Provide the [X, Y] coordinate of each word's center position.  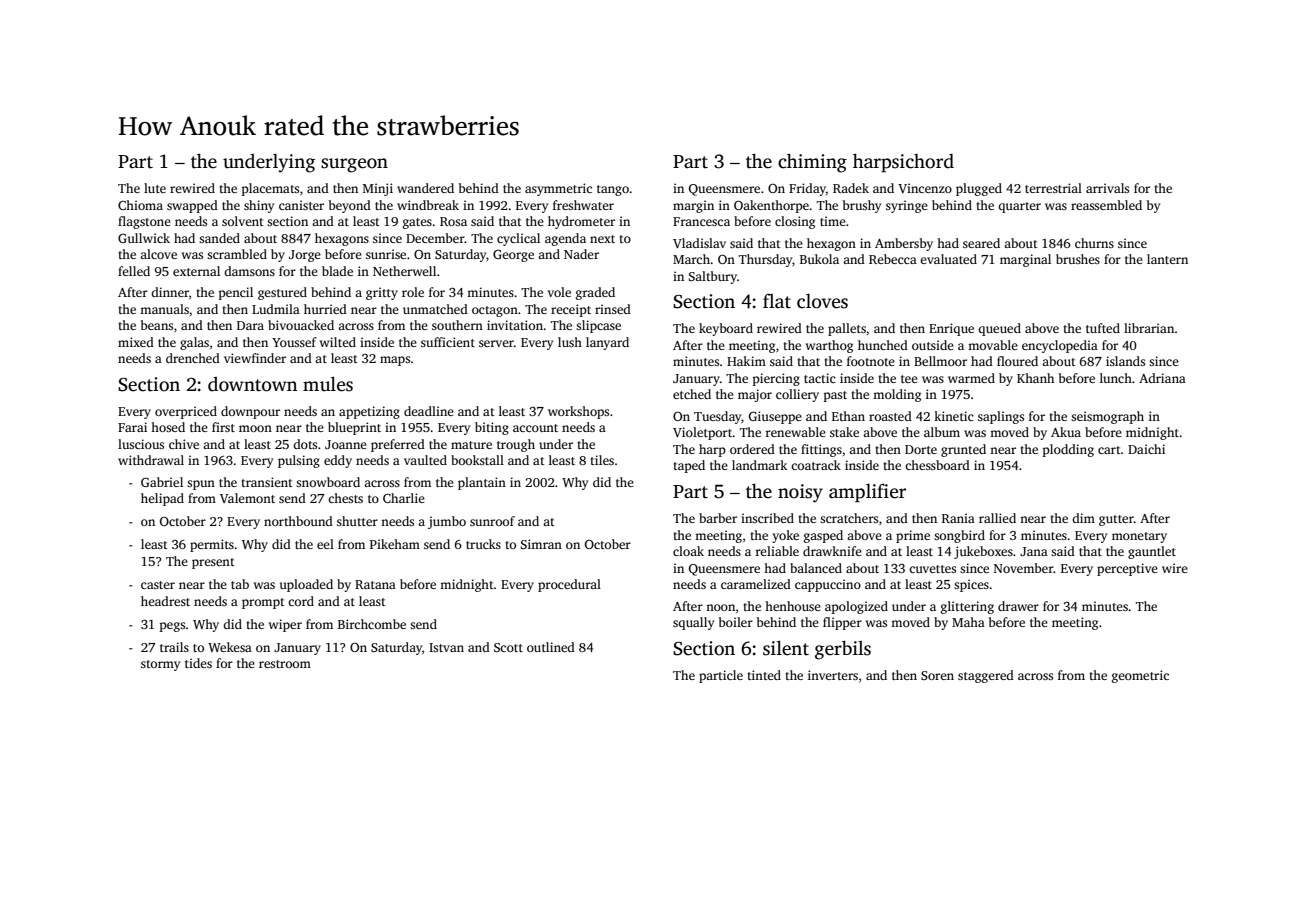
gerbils [843, 650]
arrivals [1107, 188]
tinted [764, 675]
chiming [812, 163]
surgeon [354, 165]
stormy [160, 665]
